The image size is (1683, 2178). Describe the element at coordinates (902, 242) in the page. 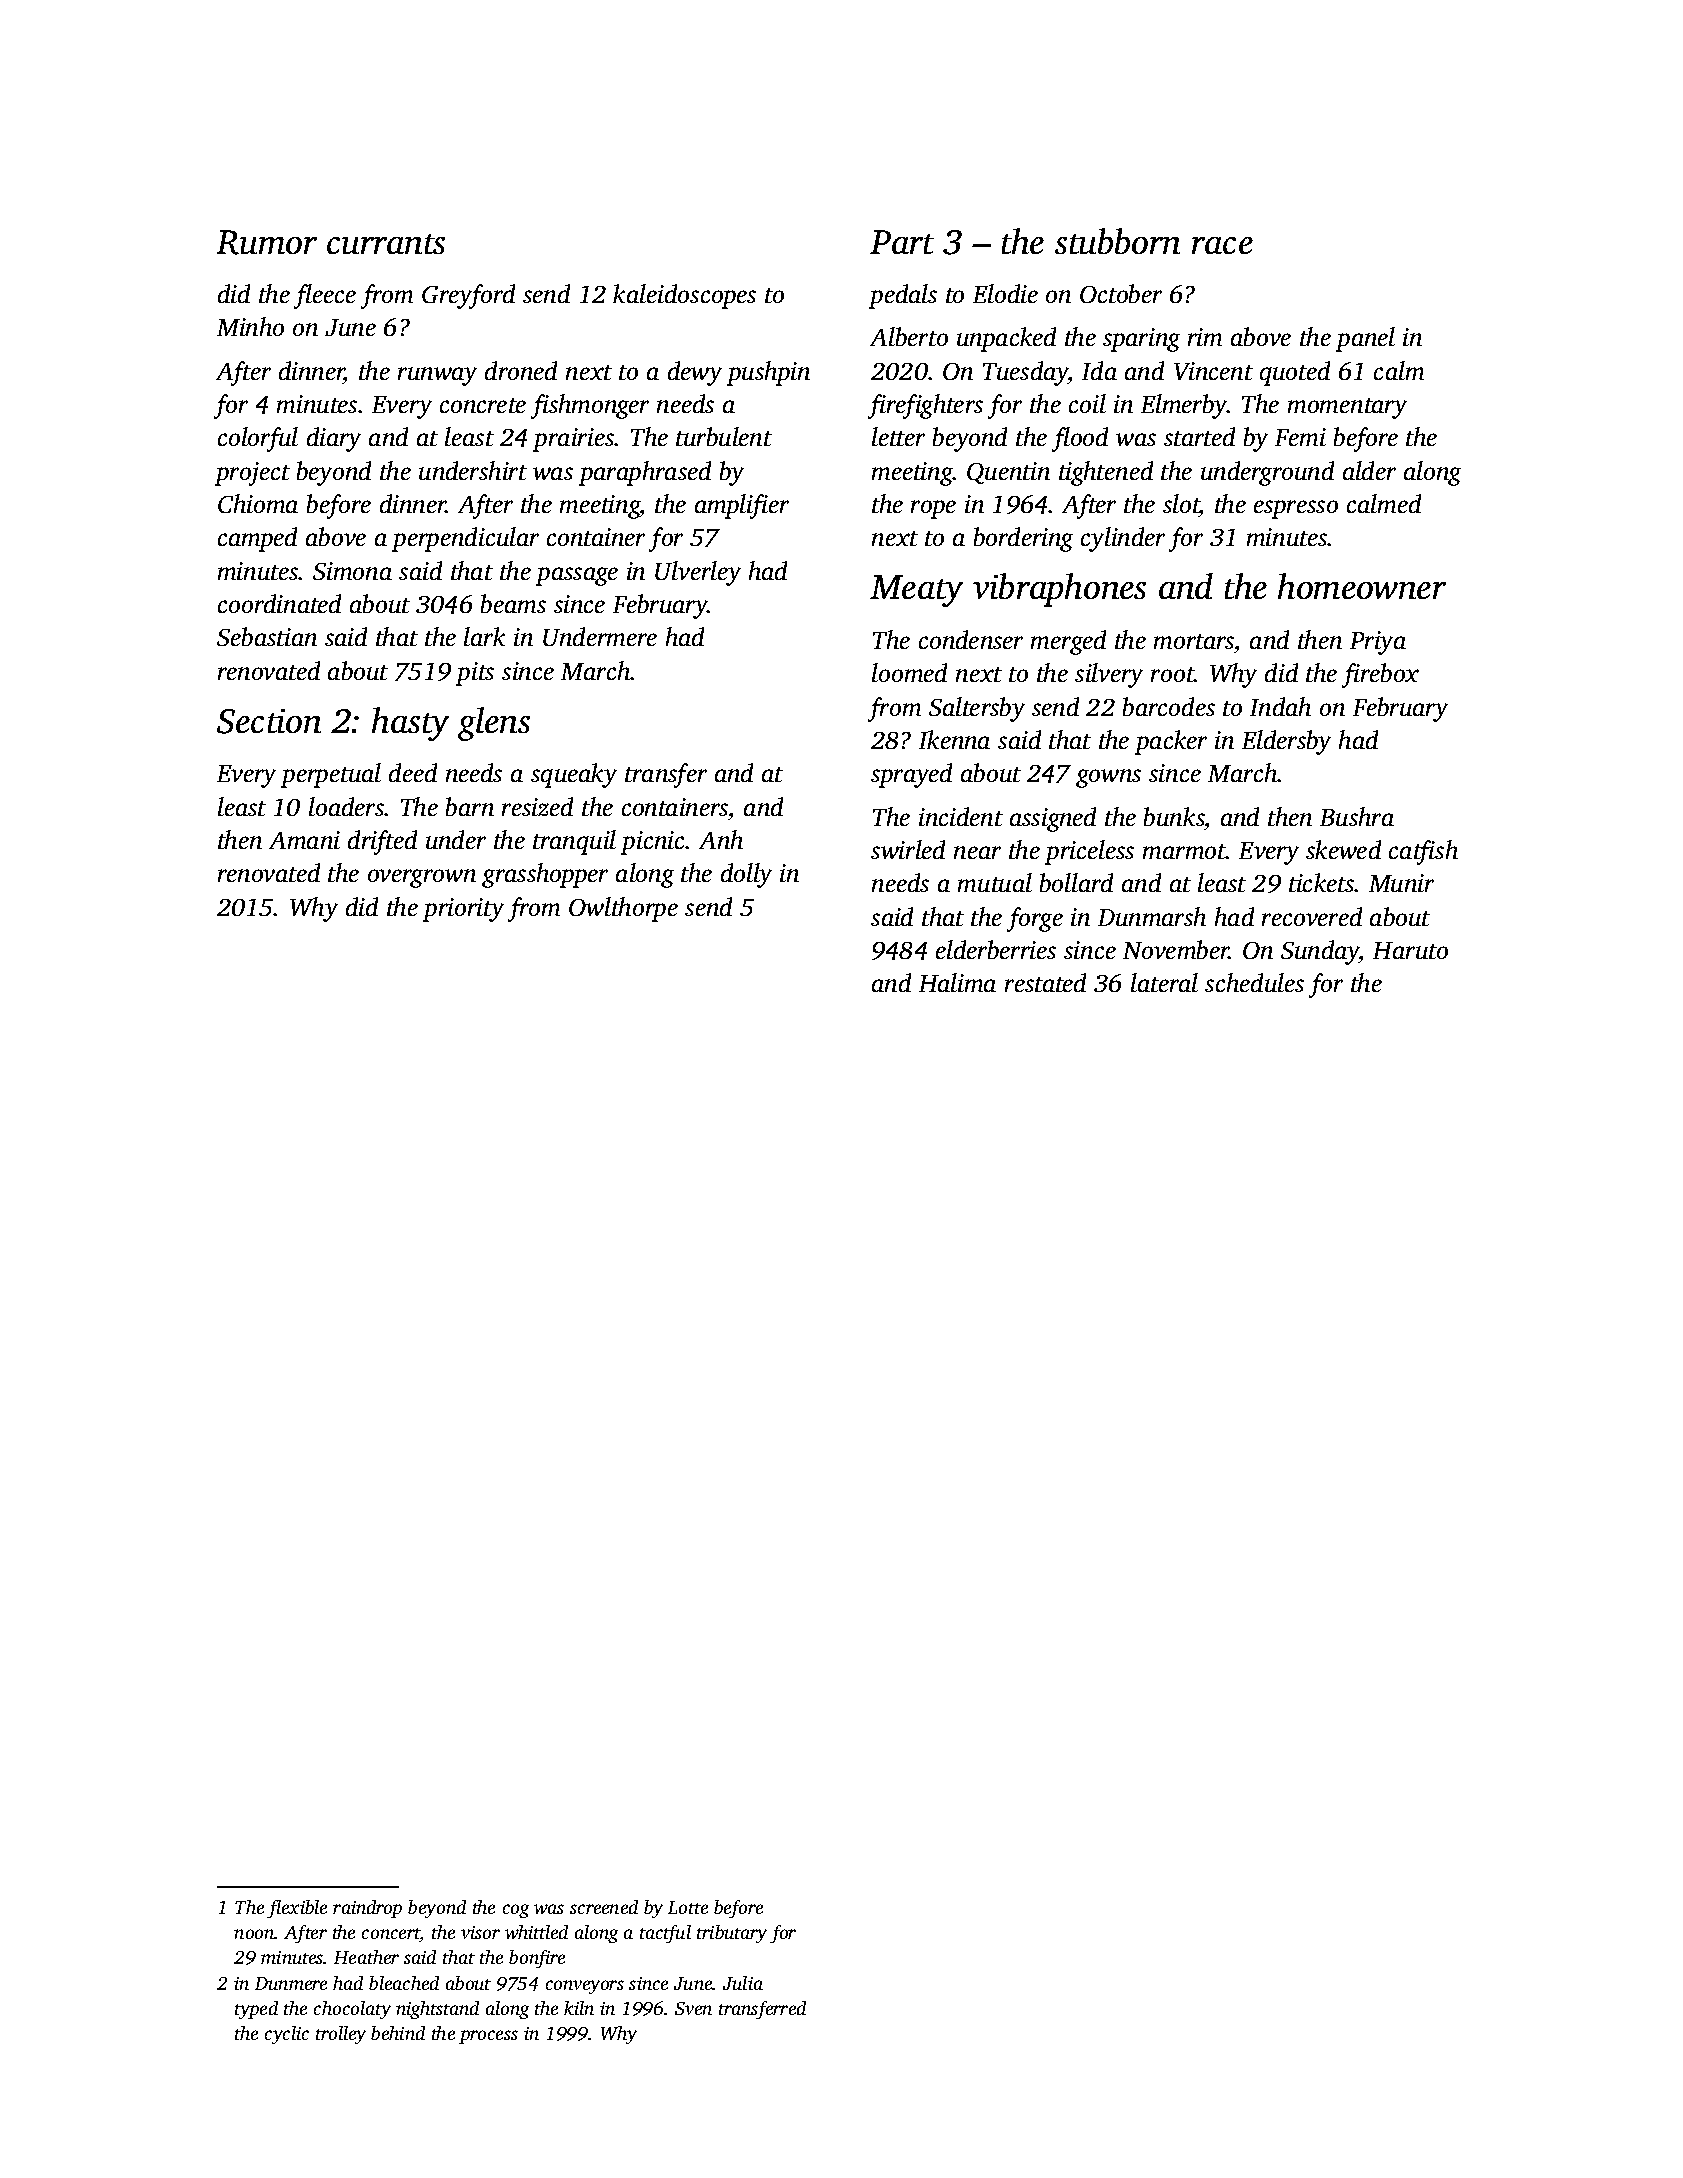

I see `Part` at that location.
